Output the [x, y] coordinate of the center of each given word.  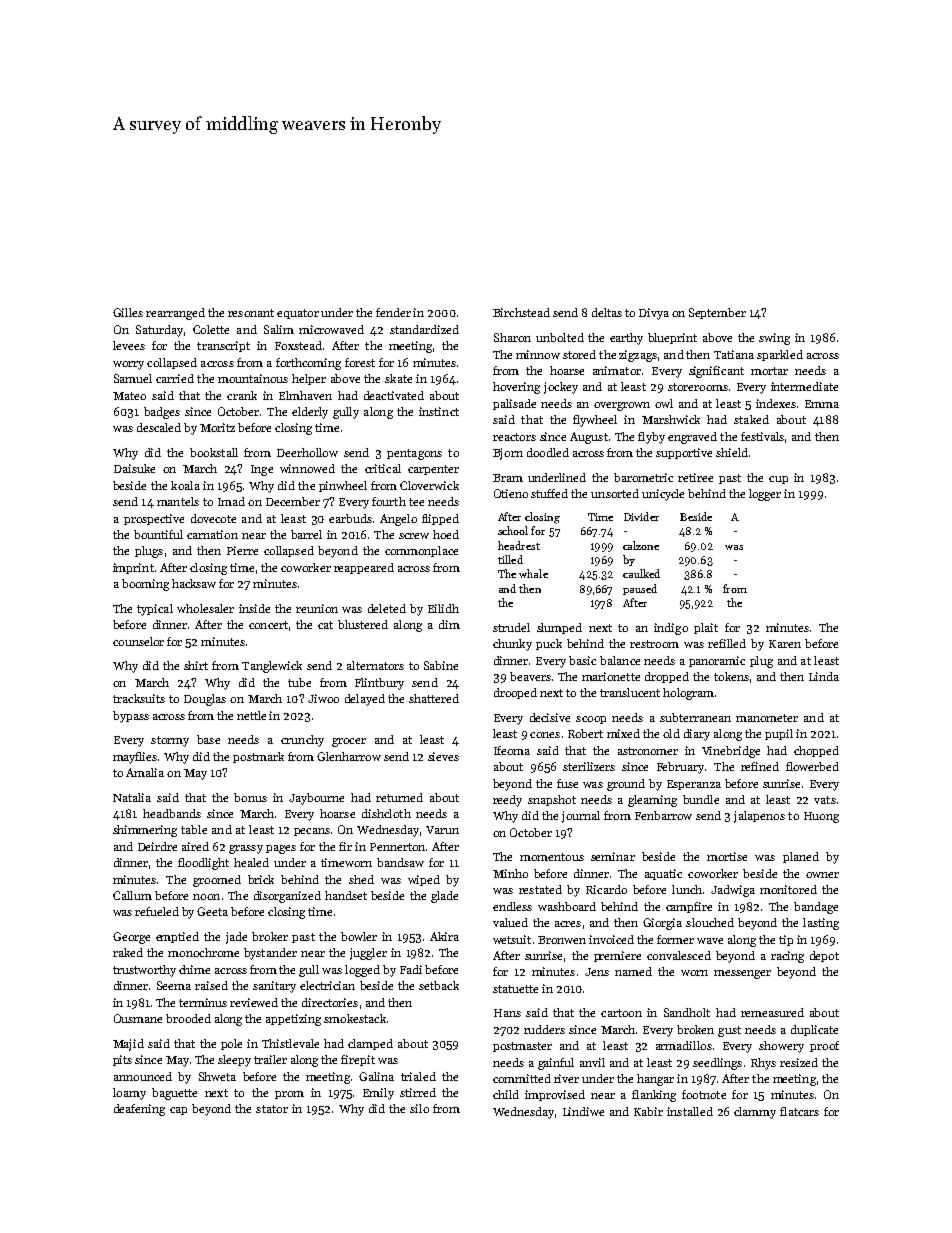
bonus [250, 797]
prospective [154, 519]
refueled [157, 911]
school [513, 530]
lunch [687, 889]
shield [732, 452]
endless [512, 906]
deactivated [394, 395]
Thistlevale [290, 1043]
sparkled [780, 355]
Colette [211, 329]
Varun [442, 830]
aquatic [663, 874]
